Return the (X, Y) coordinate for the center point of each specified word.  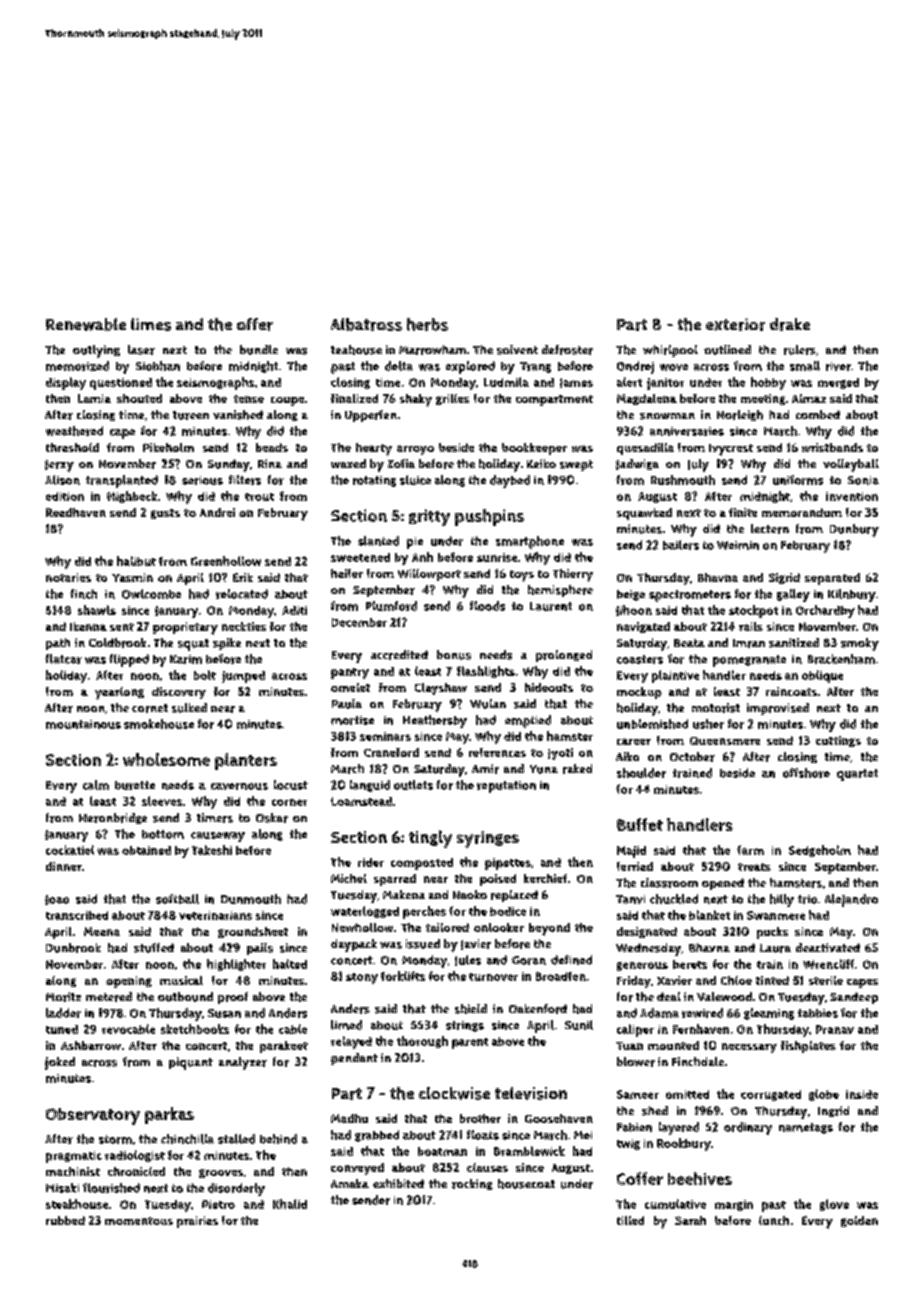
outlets (413, 785)
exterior (735, 324)
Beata (689, 643)
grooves (221, 1173)
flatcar (63, 659)
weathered (74, 431)
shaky (416, 400)
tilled (630, 1220)
